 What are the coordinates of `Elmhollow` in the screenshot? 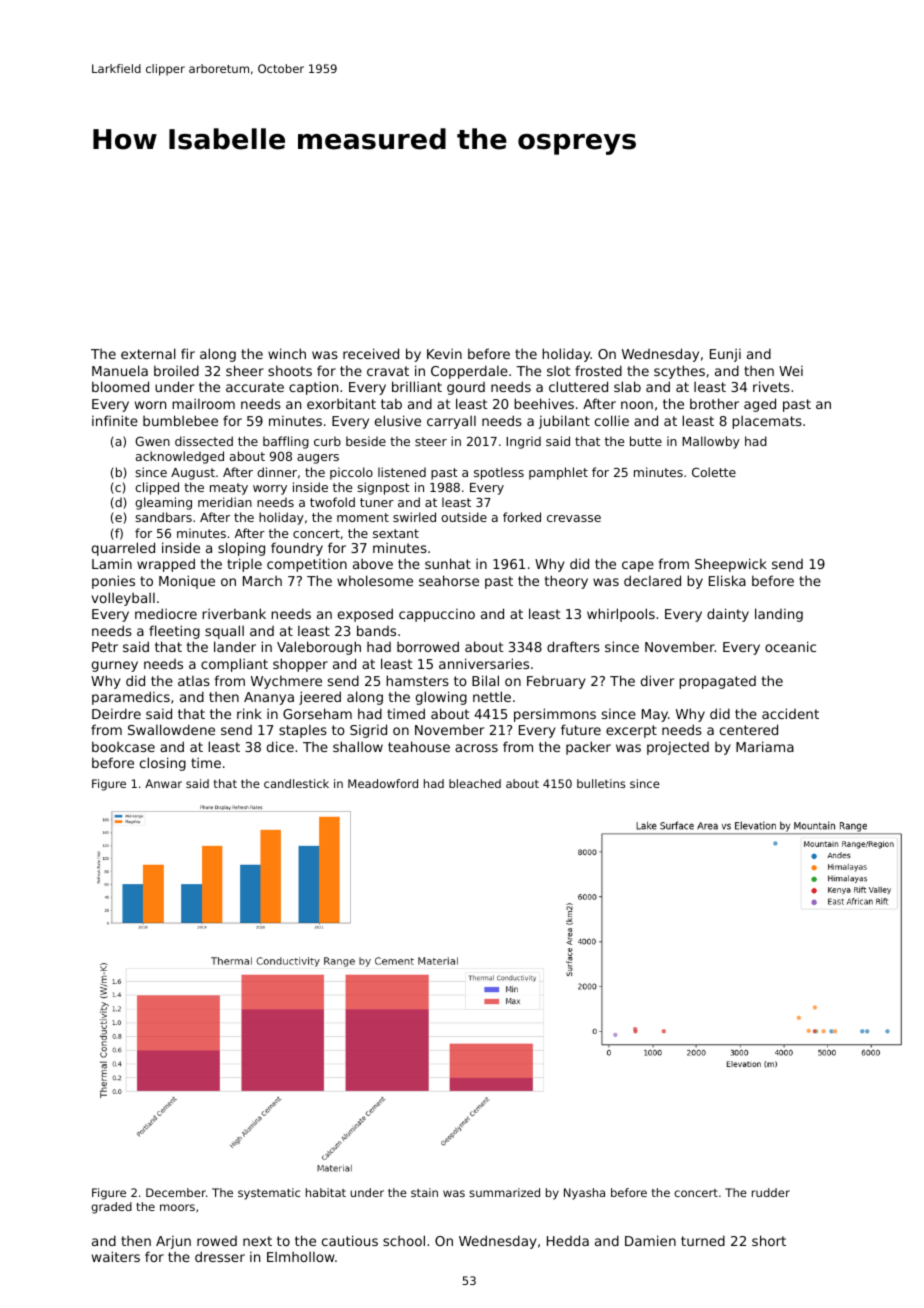 It's located at (301, 1257).
